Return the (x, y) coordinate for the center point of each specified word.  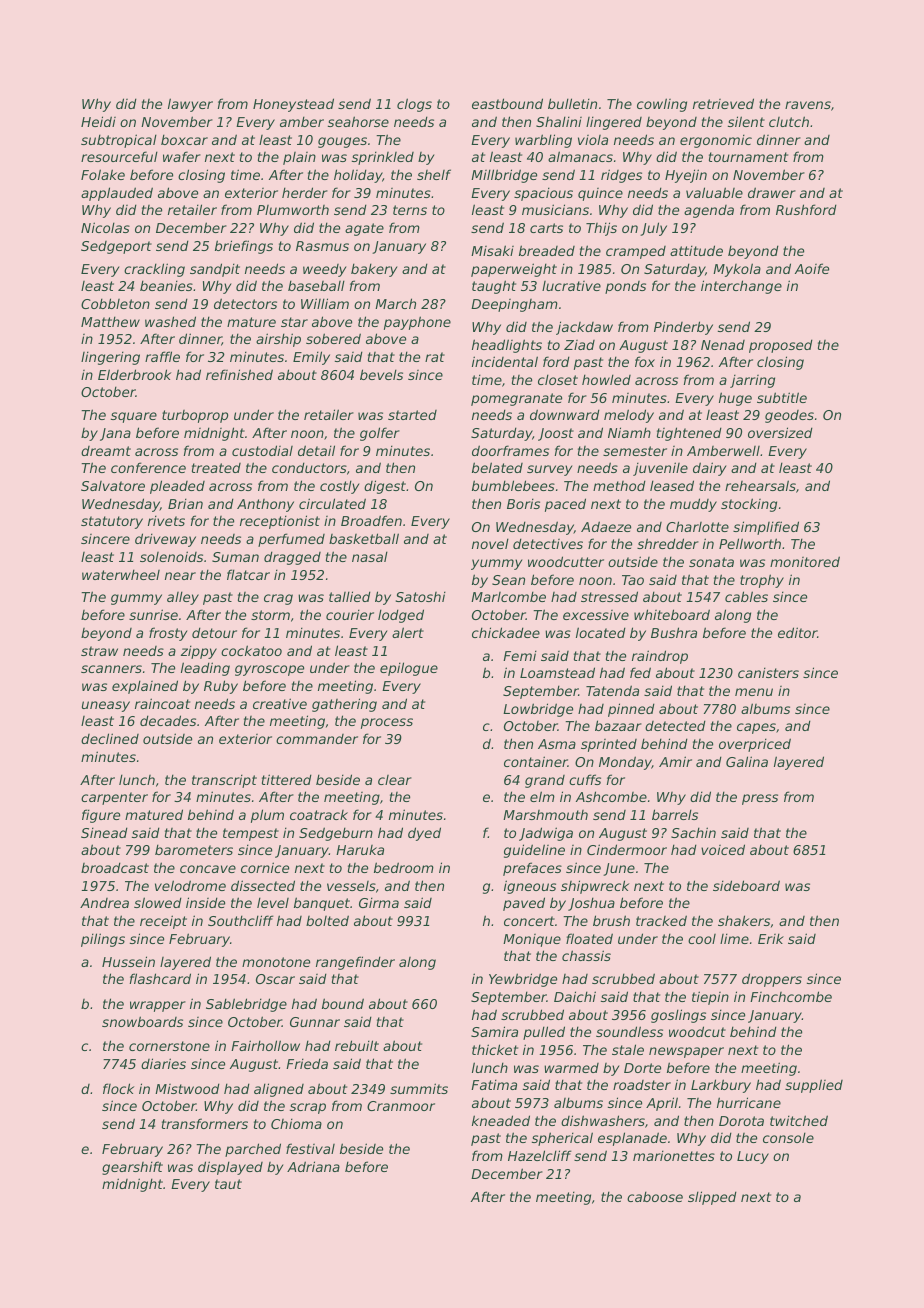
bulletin (572, 103)
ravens (808, 105)
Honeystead (293, 105)
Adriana (313, 1166)
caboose (655, 1196)
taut (228, 1184)
